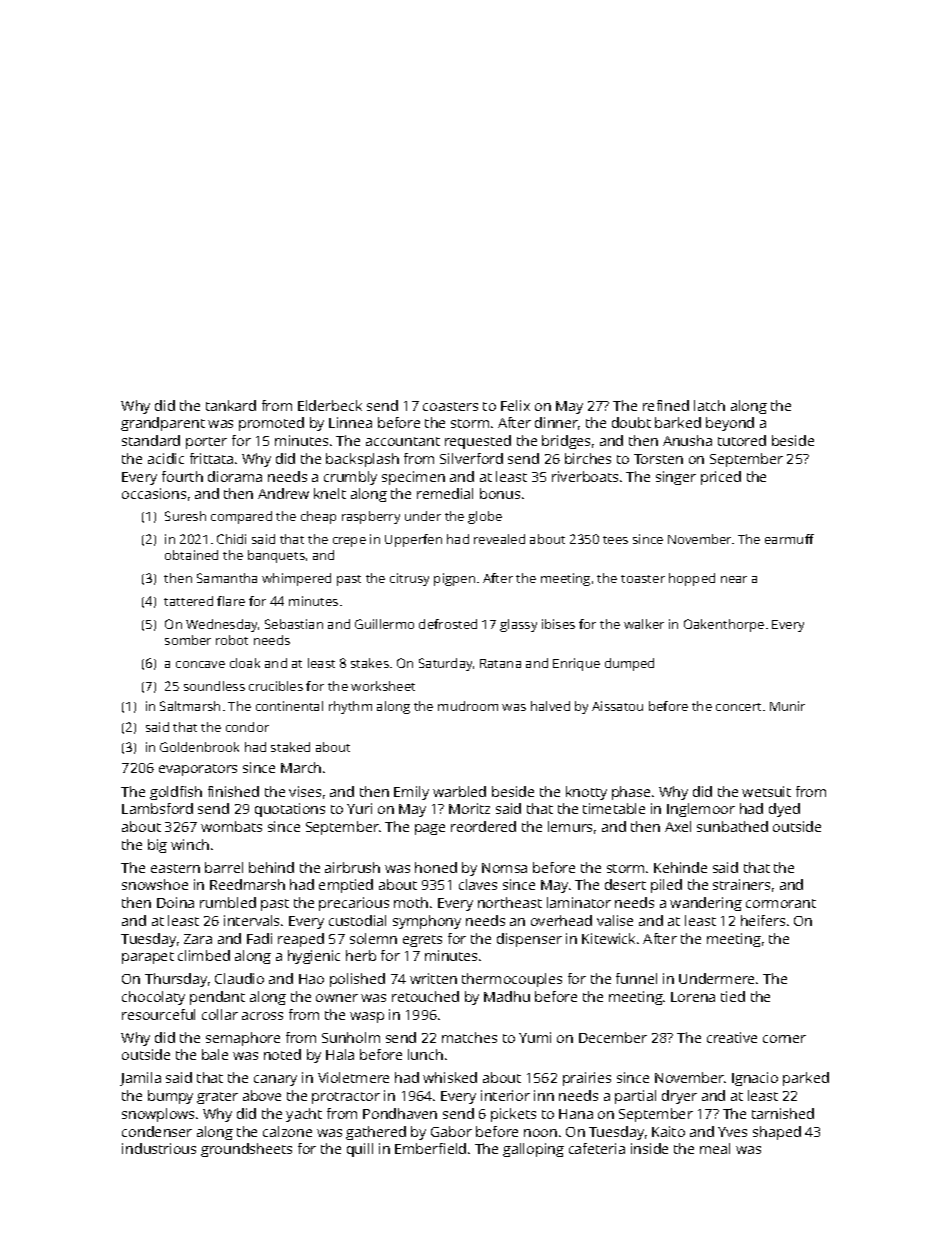  Describe the element at coordinates (314, 957) in the image. I see `hygienic` at that location.
